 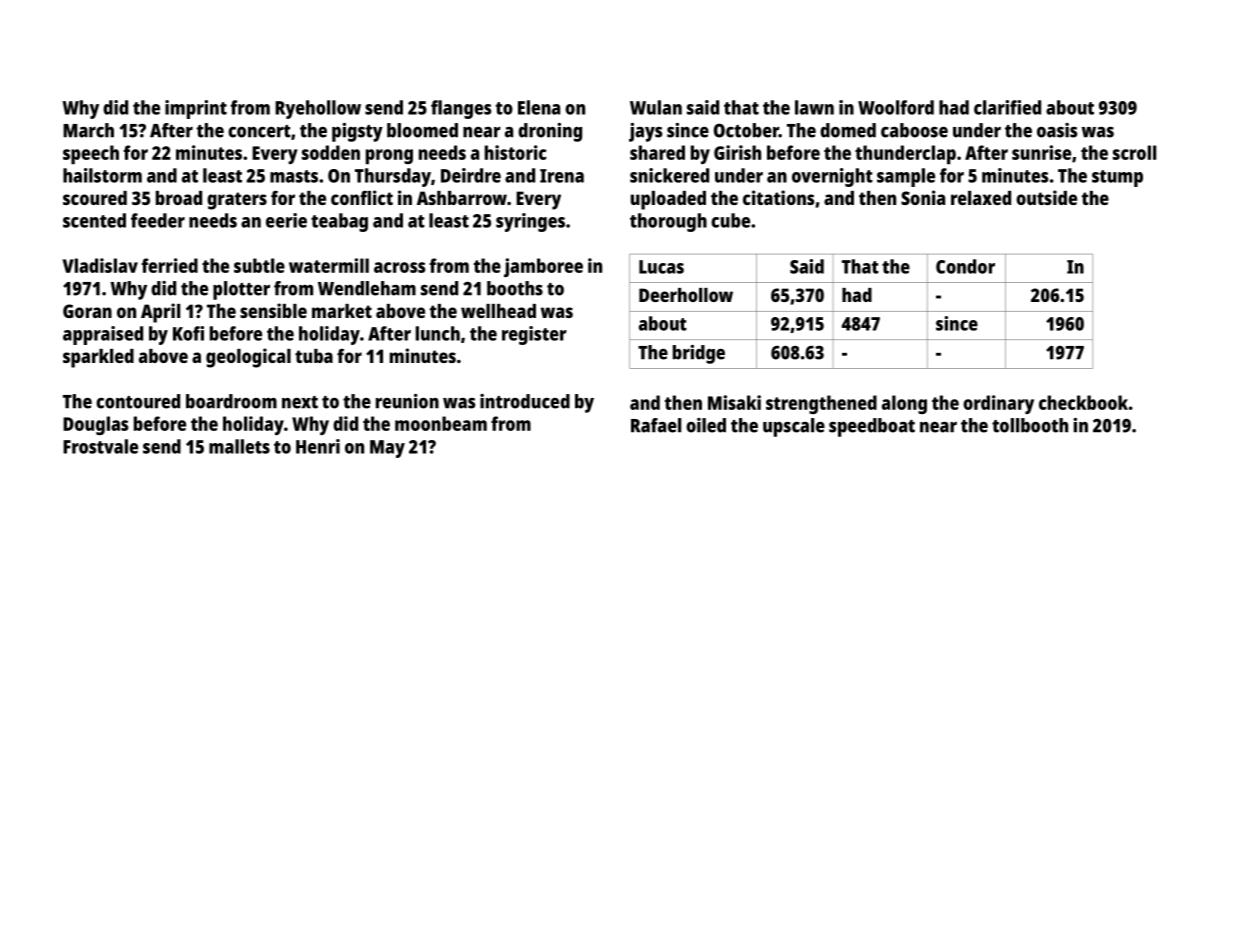 What do you see at coordinates (1117, 178) in the image?
I see `stump` at bounding box center [1117, 178].
